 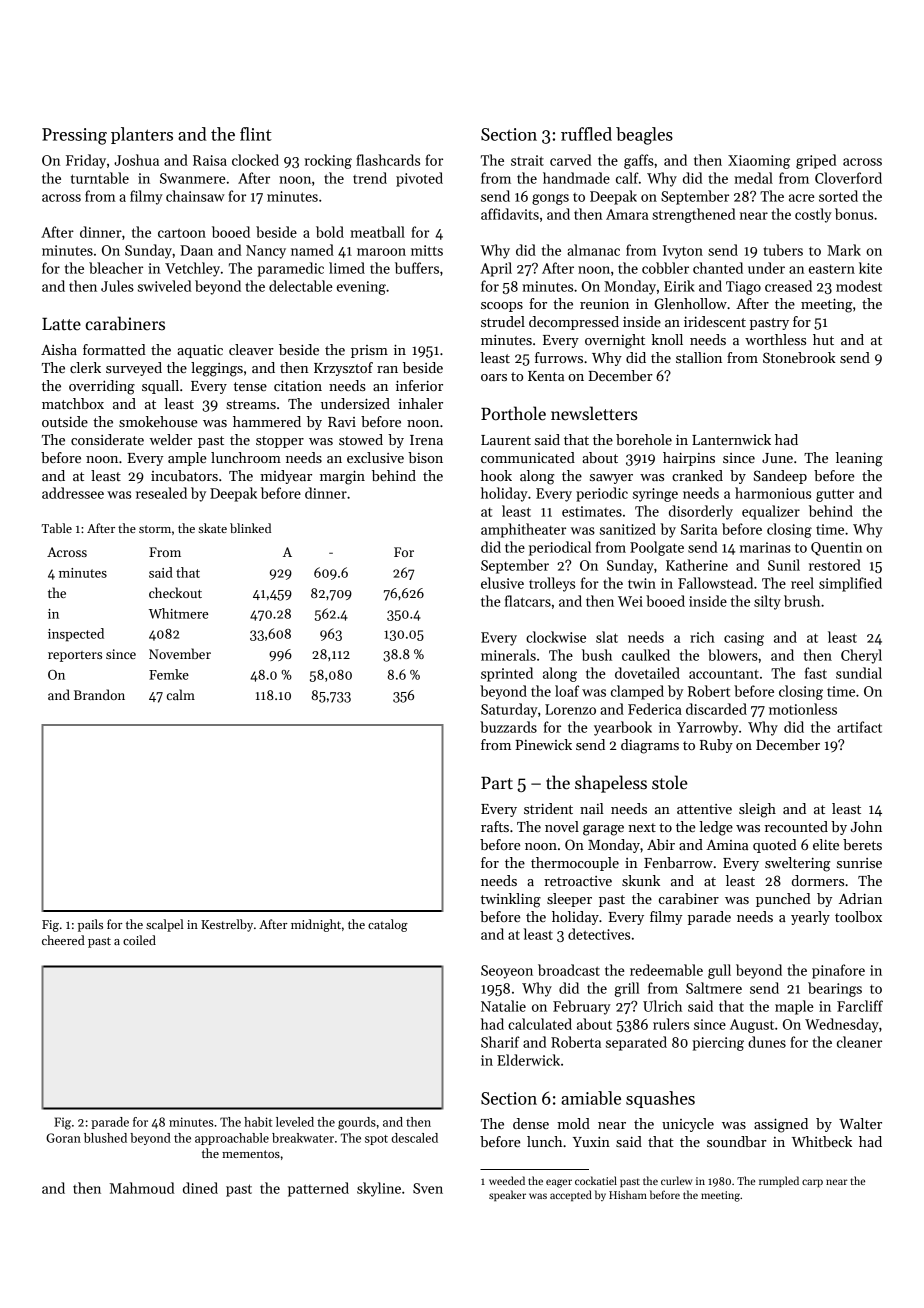 What do you see at coordinates (76, 635) in the image?
I see `inspected` at bounding box center [76, 635].
